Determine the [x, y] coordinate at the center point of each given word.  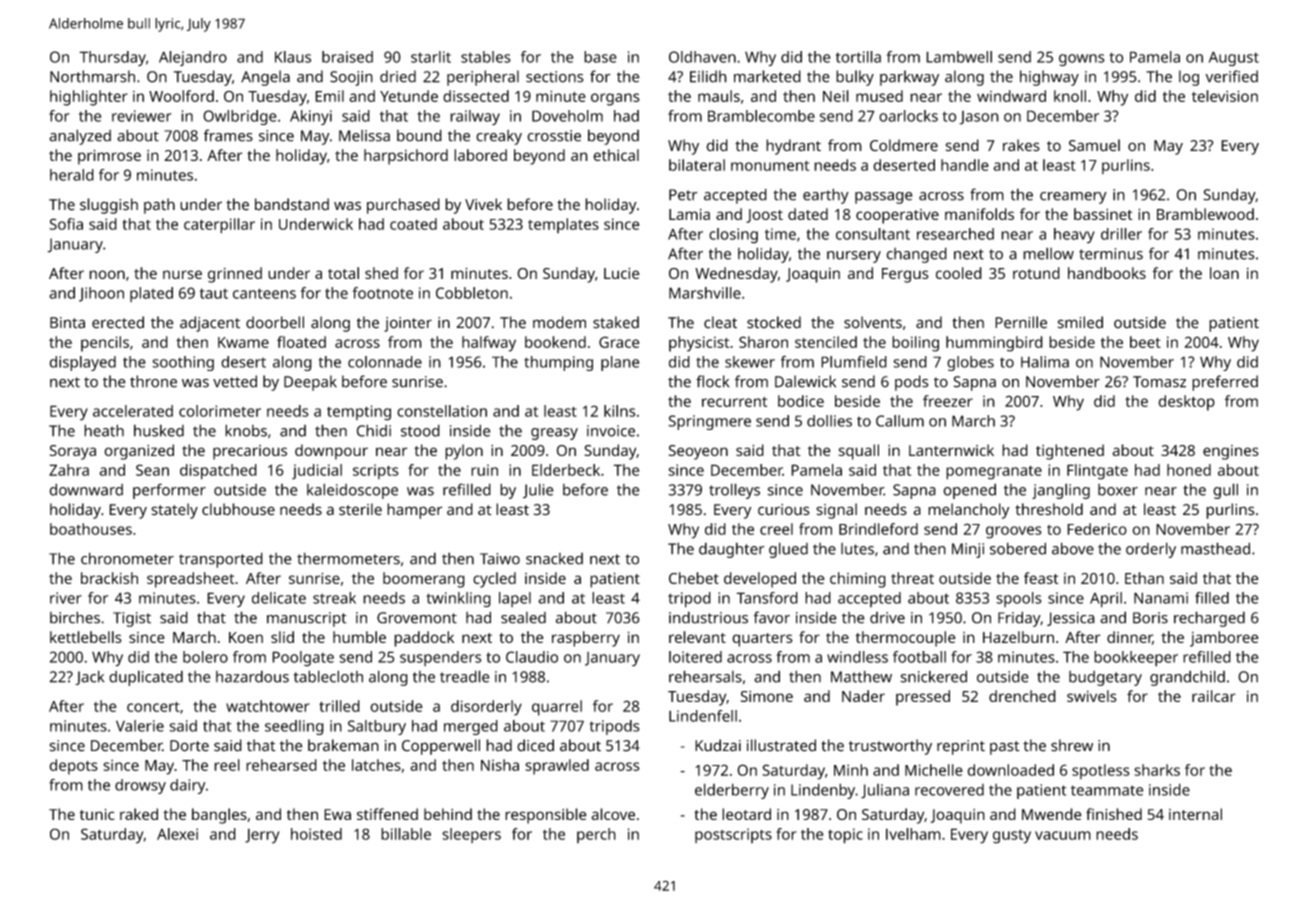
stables [486, 57]
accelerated [133, 411]
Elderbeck [566, 470]
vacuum [1063, 835]
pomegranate [994, 472]
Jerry [262, 836]
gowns [1082, 60]
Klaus [293, 57]
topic [845, 836]
